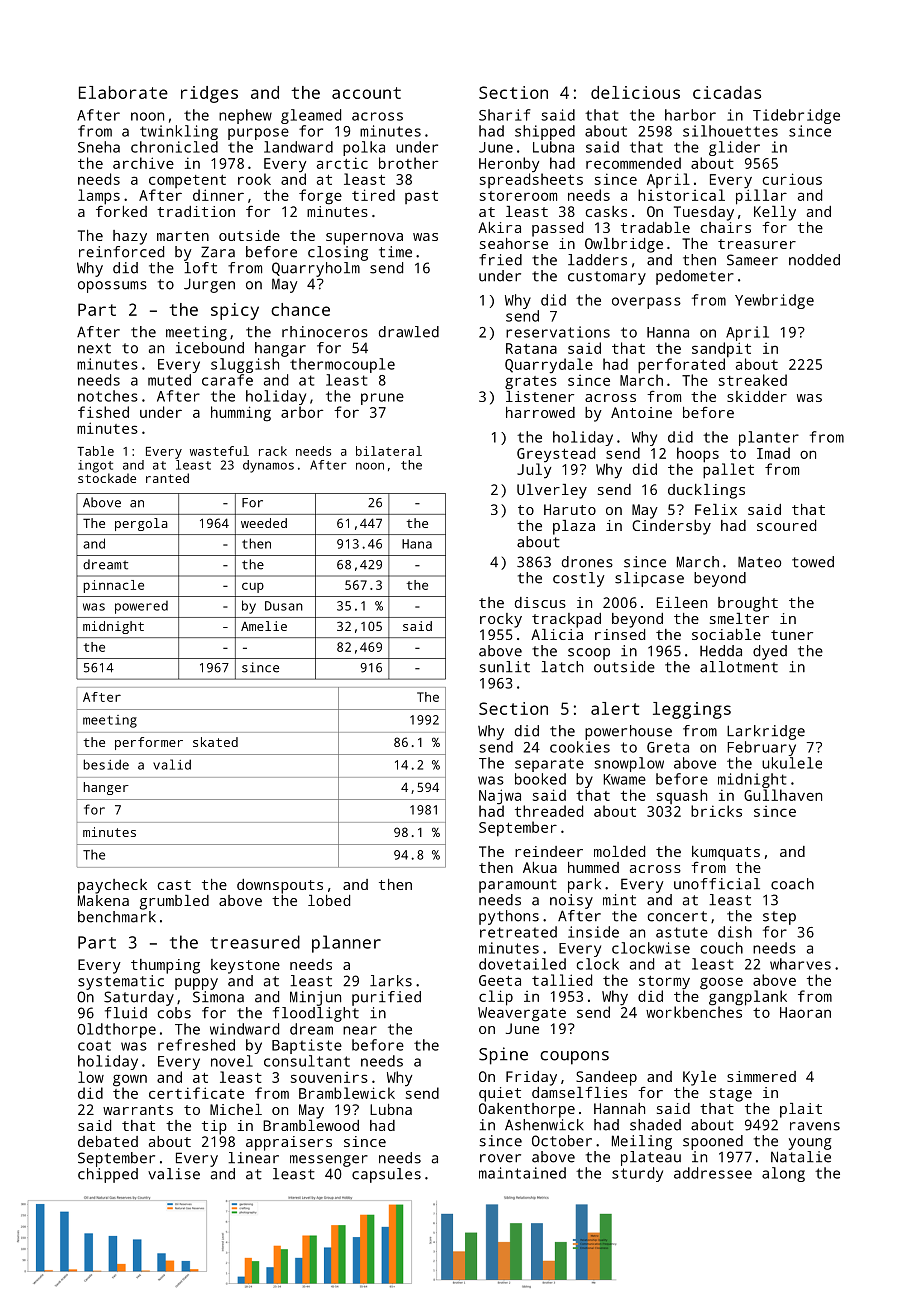 This image has height=1308, width=924. What do you see at coordinates (796, 116) in the image?
I see `Tidebridge` at bounding box center [796, 116].
